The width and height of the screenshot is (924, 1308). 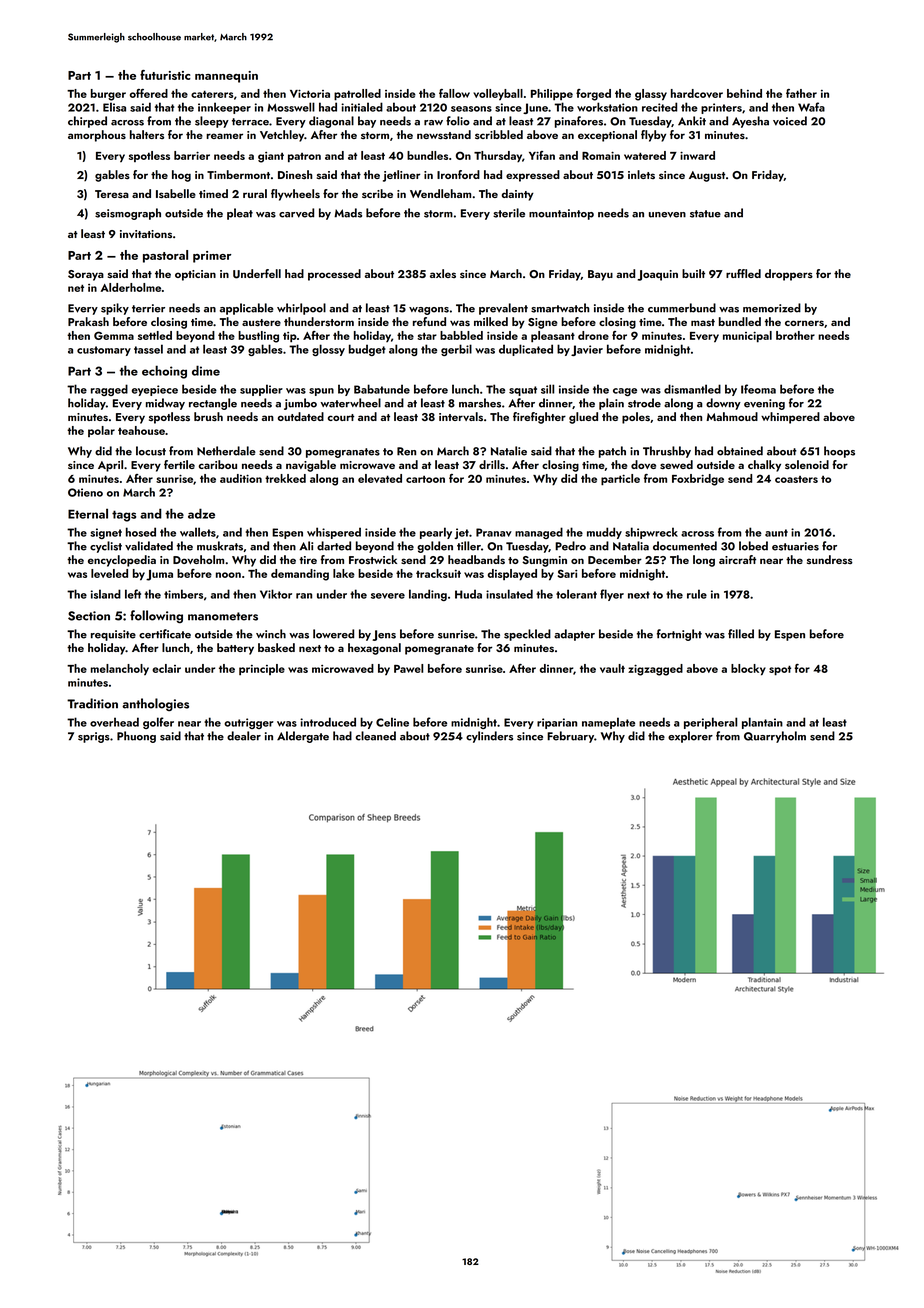 I want to click on golden, so click(x=435, y=547).
